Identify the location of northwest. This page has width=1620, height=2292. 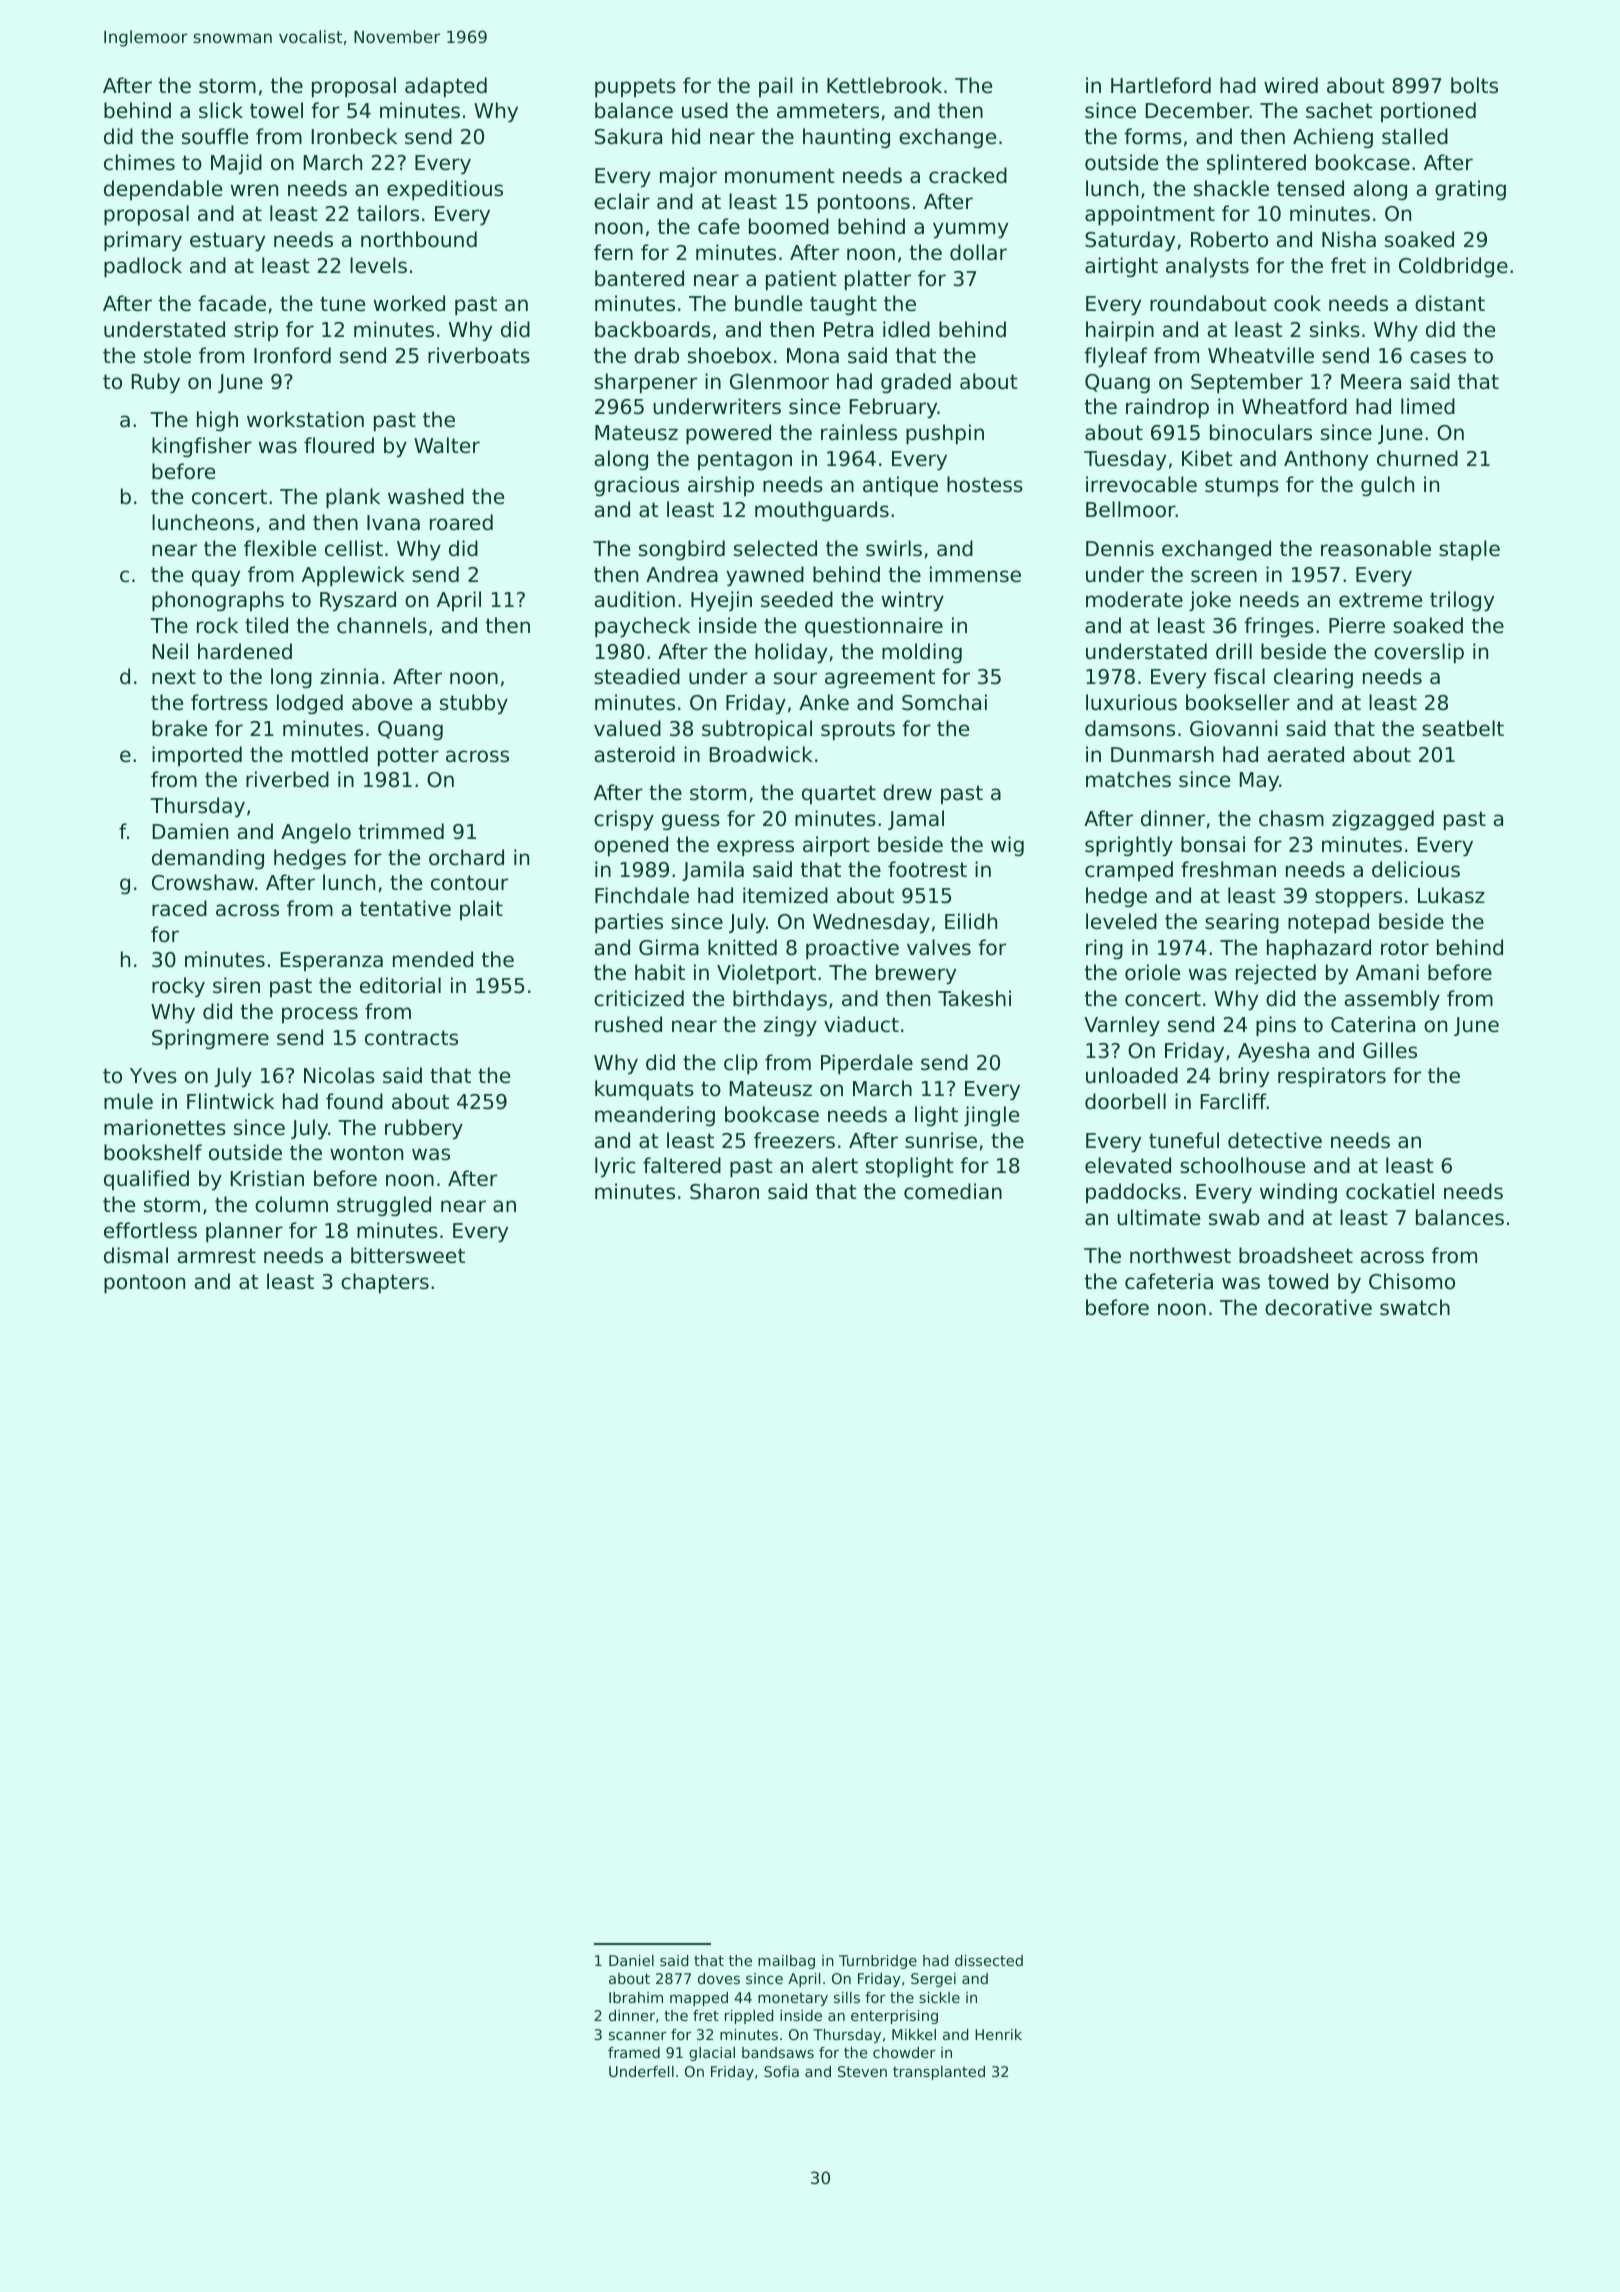
(1180, 1255).
